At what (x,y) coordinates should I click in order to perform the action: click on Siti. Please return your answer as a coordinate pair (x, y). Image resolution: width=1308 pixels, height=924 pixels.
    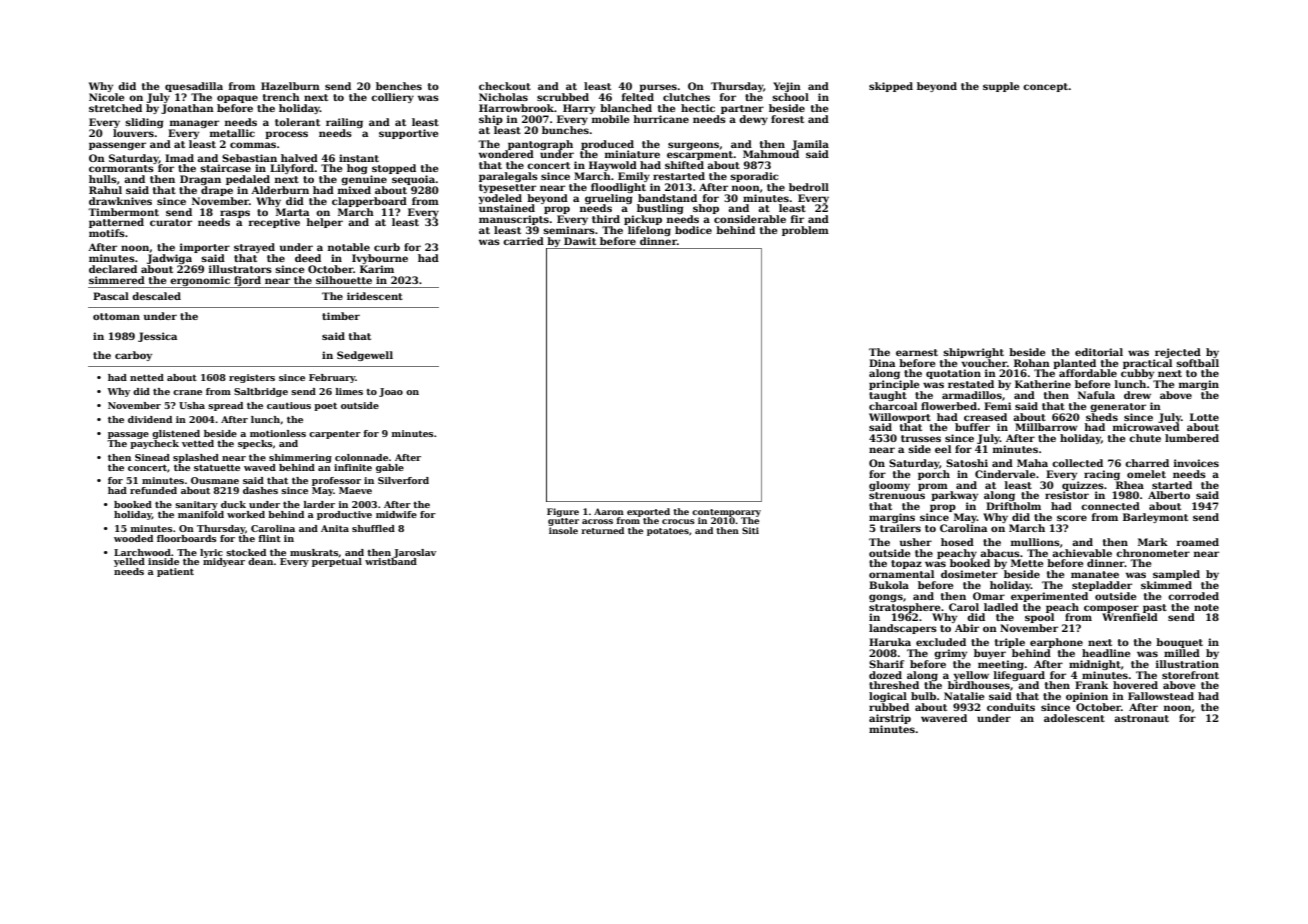
    Looking at the image, I should click on (750, 530).
